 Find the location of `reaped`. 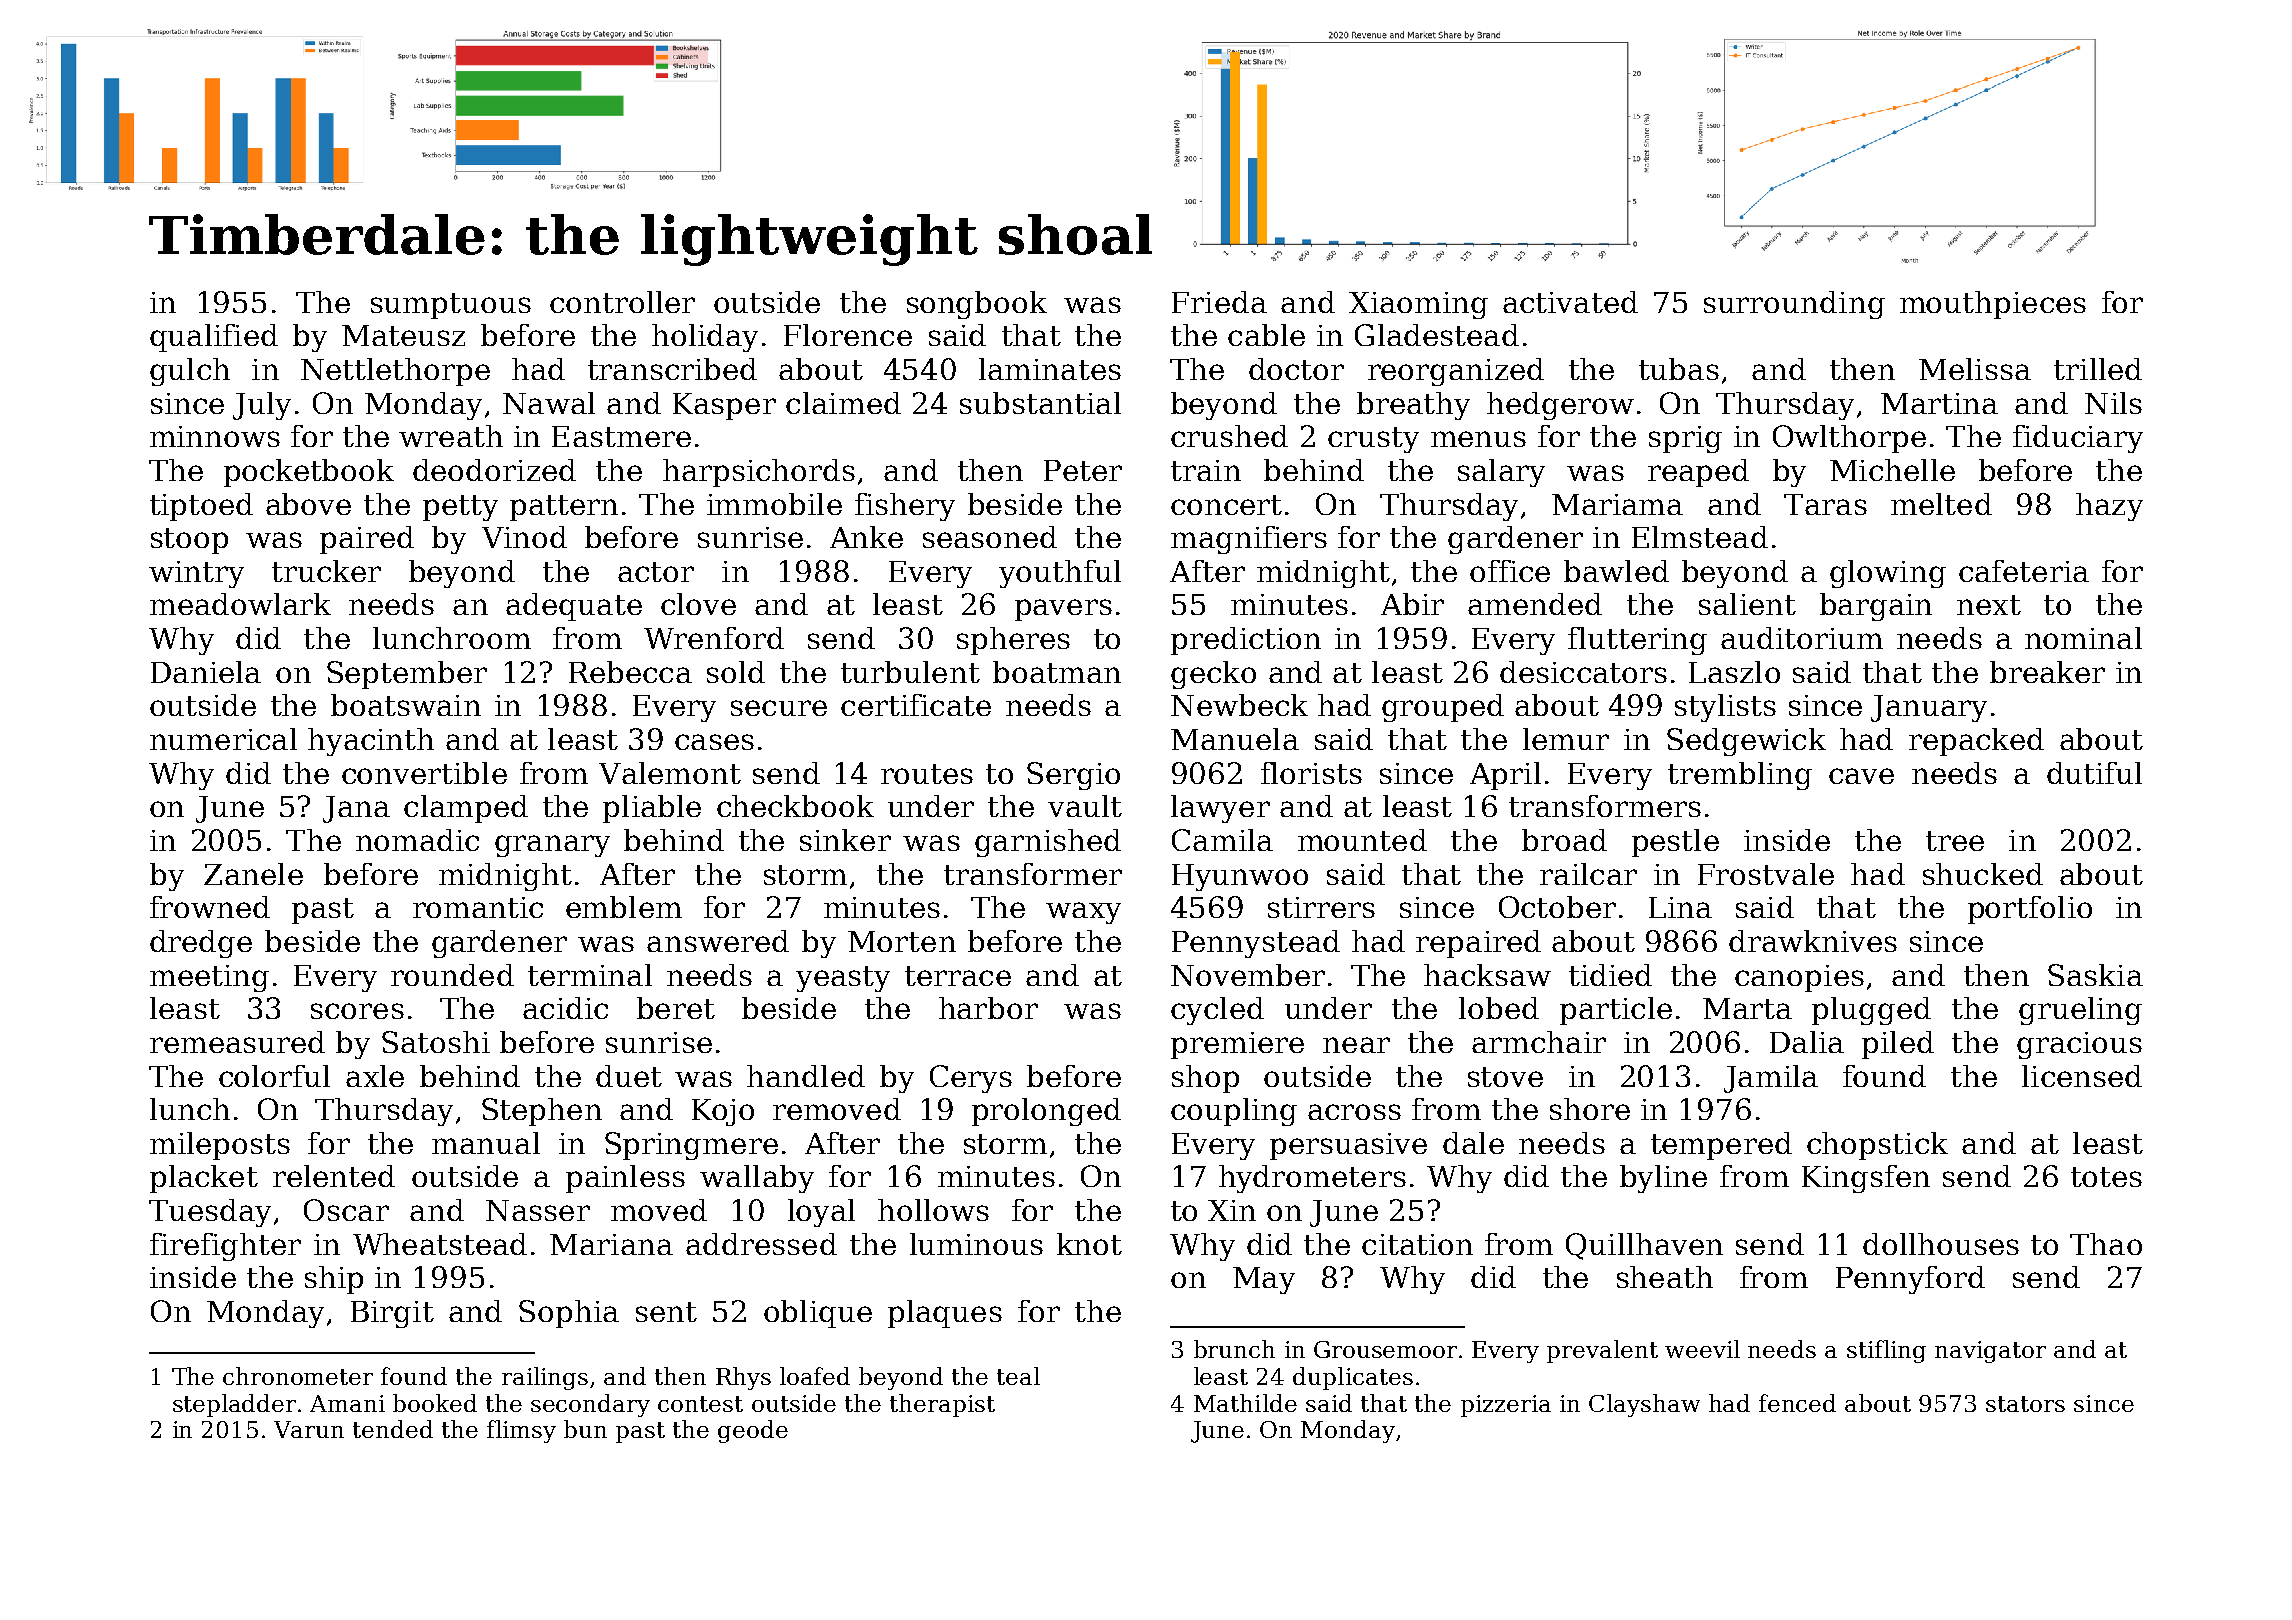

reaped is located at coordinates (1698, 473).
